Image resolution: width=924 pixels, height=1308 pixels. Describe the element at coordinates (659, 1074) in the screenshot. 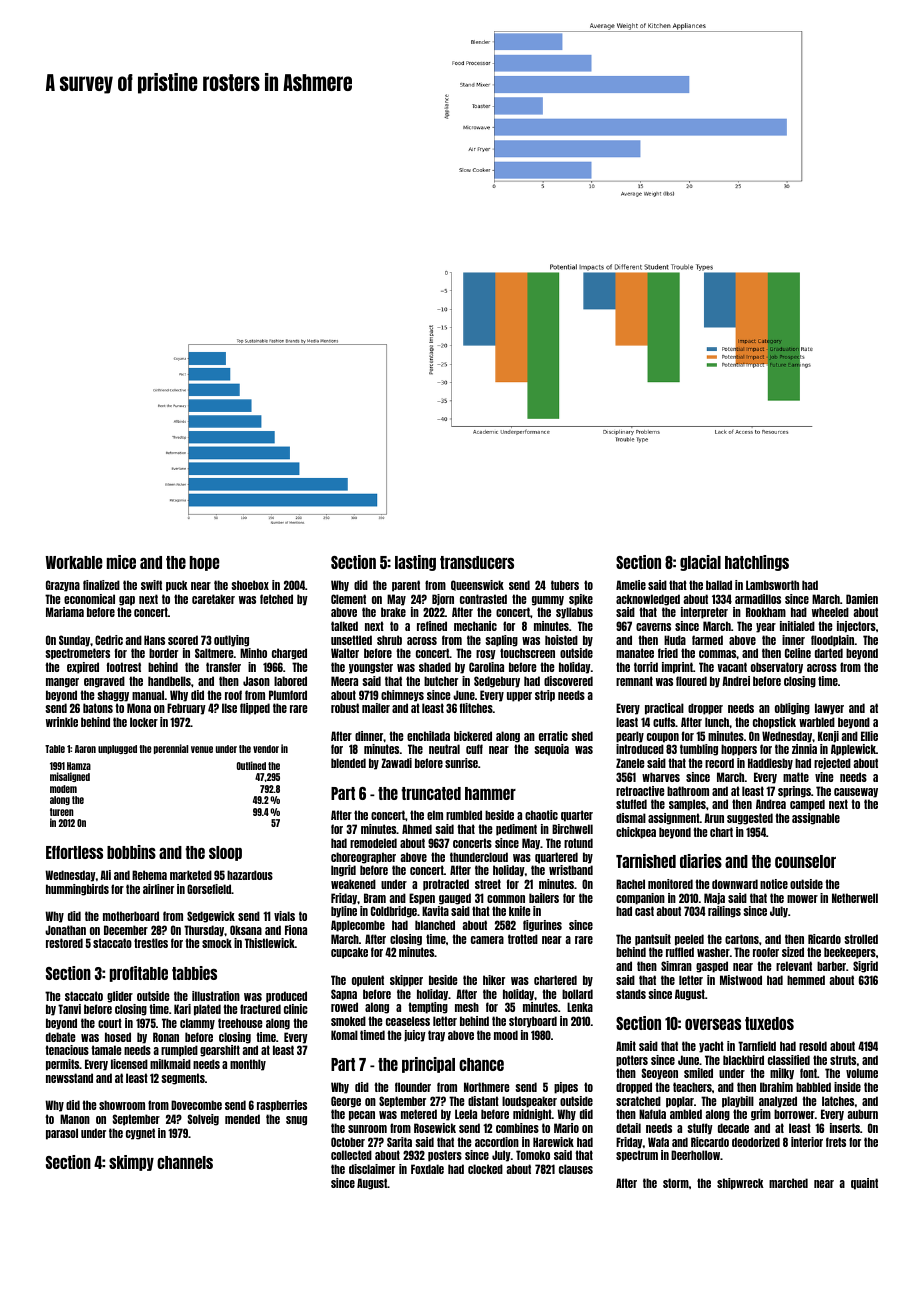

I see `Seoyeon` at that location.
